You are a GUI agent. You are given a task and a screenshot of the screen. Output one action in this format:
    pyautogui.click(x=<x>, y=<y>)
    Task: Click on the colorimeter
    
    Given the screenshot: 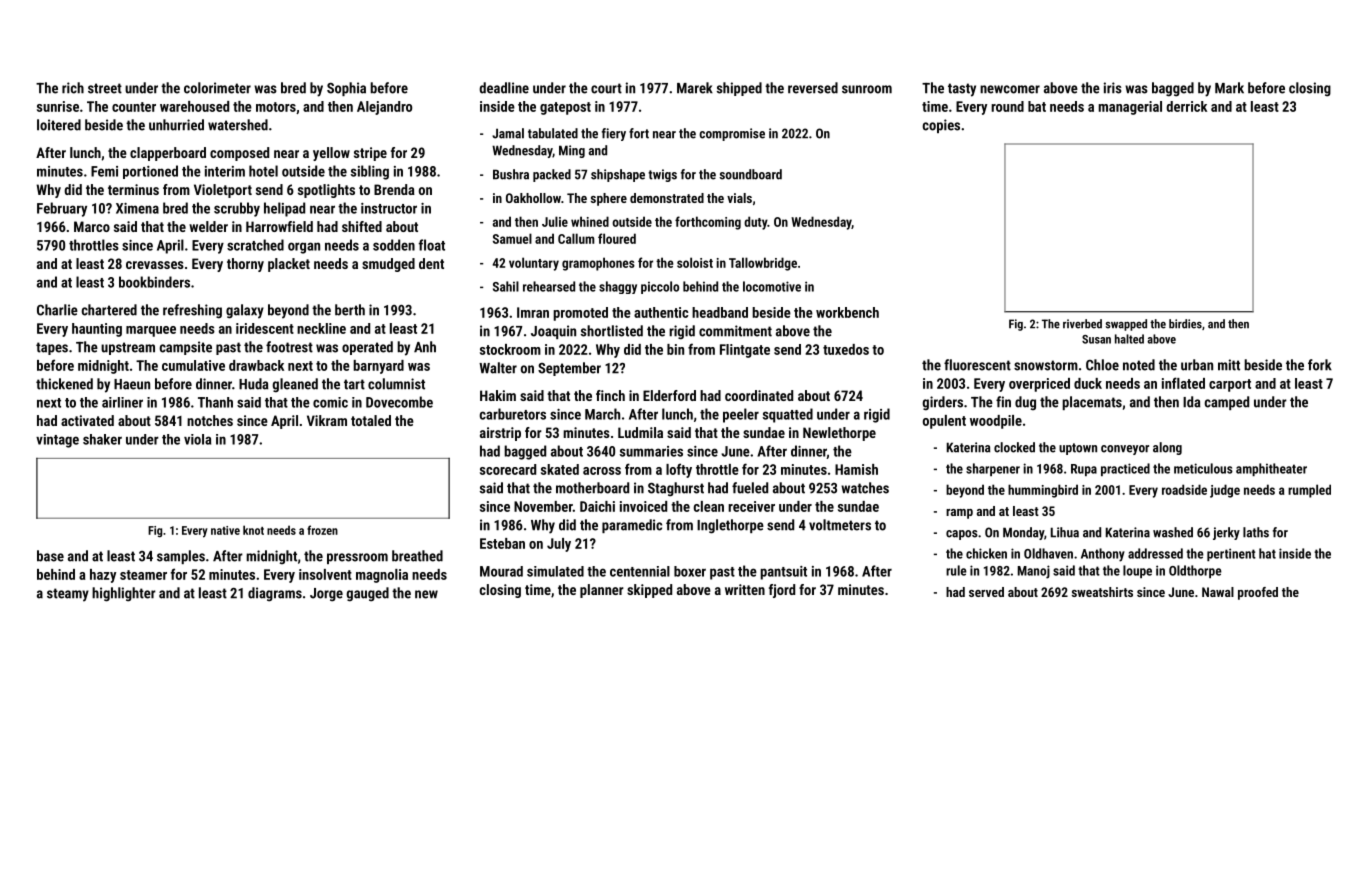 What is the action you would take?
    pyautogui.click(x=217, y=88)
